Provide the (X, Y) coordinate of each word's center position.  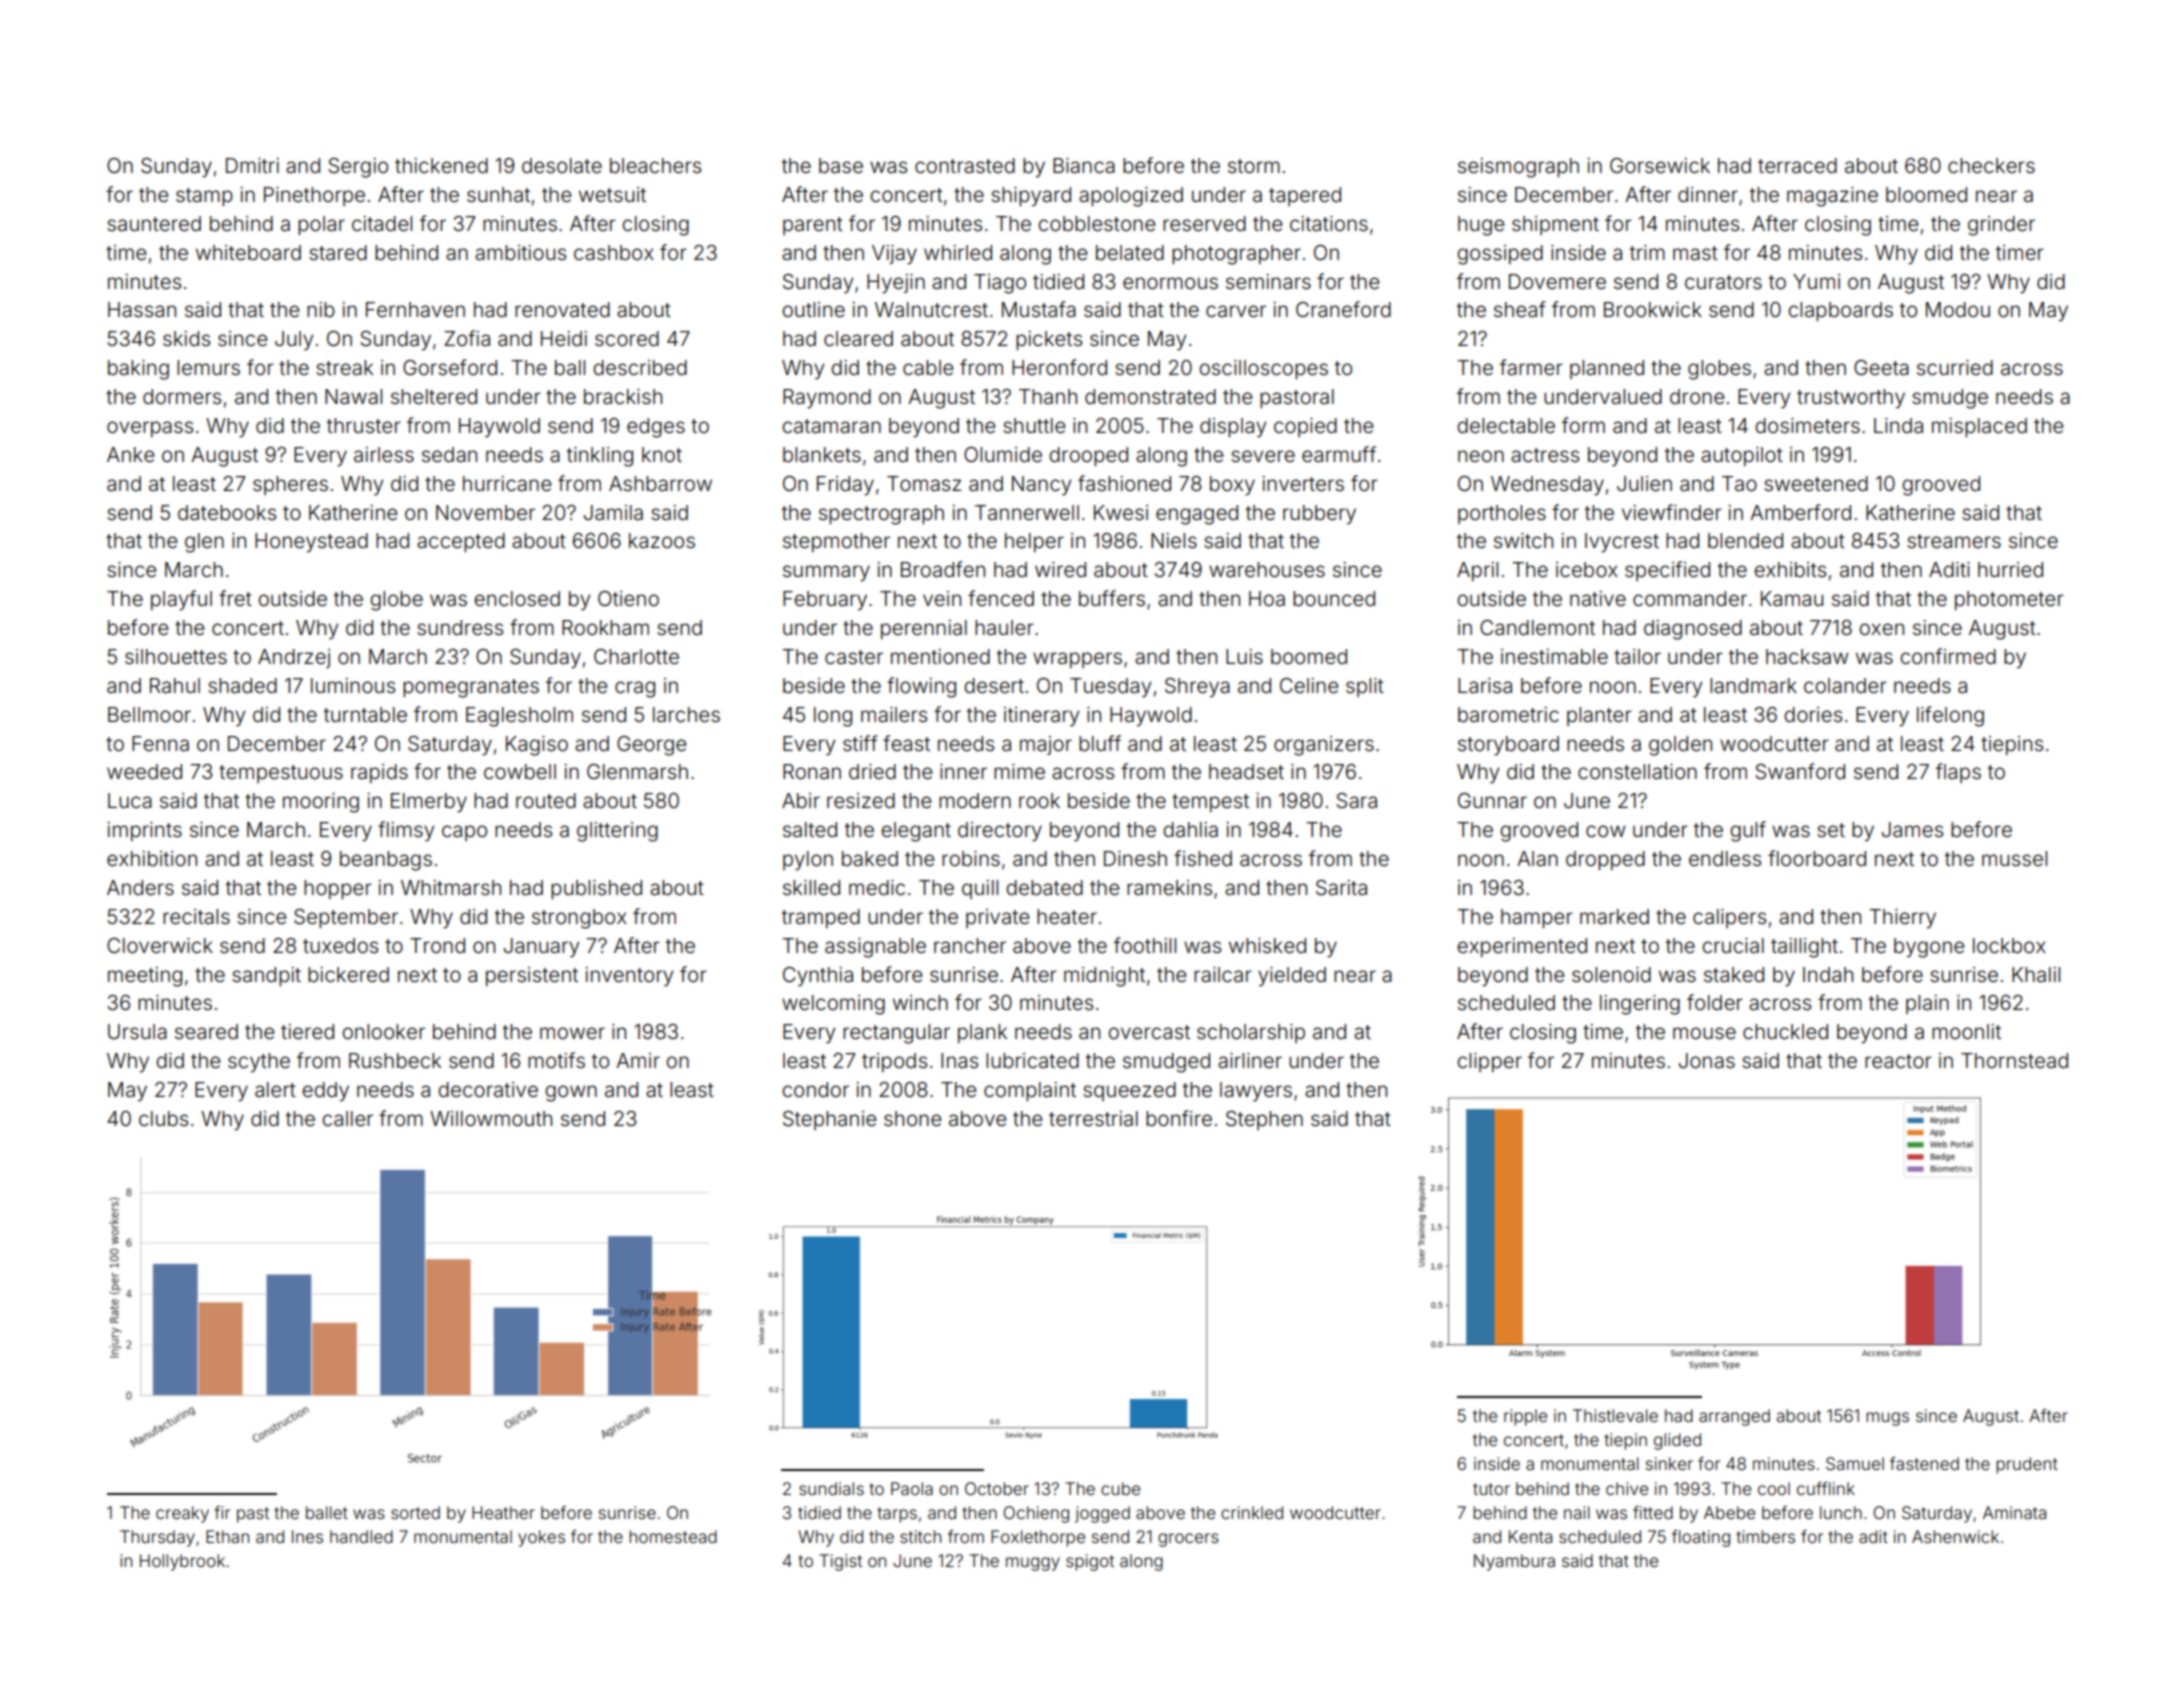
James (1912, 829)
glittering (617, 832)
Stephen (1264, 1120)
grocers (1188, 1540)
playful (181, 600)
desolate (562, 165)
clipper (1489, 1062)
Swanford (1800, 771)
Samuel (1855, 1463)
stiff (860, 743)
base (841, 165)
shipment (1555, 225)
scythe (259, 1063)
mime (1019, 771)
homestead (673, 1536)
